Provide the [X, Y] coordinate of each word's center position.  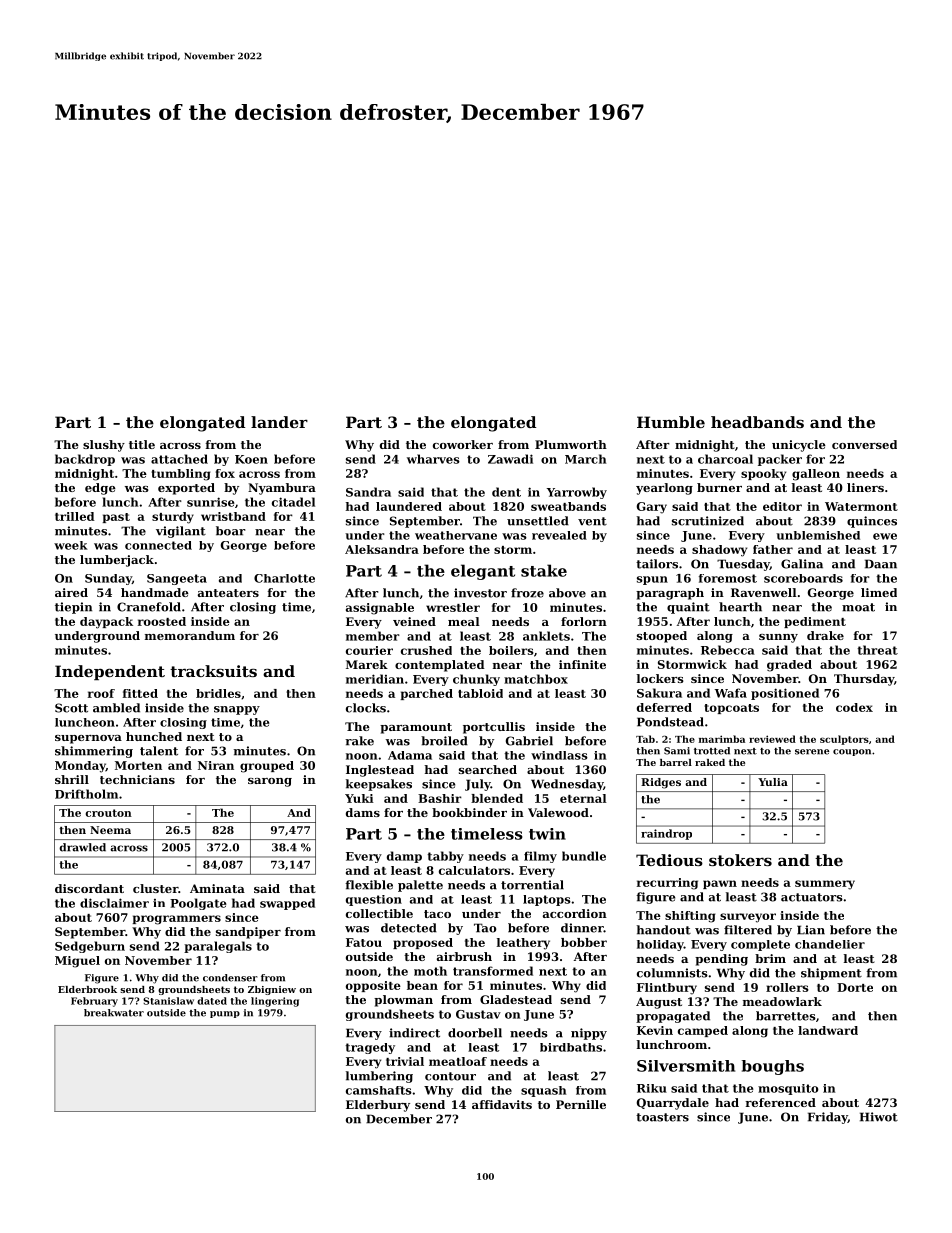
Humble [671, 422]
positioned [785, 694]
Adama [410, 755]
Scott [71, 708]
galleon [816, 475]
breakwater [114, 1013]
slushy [104, 446]
